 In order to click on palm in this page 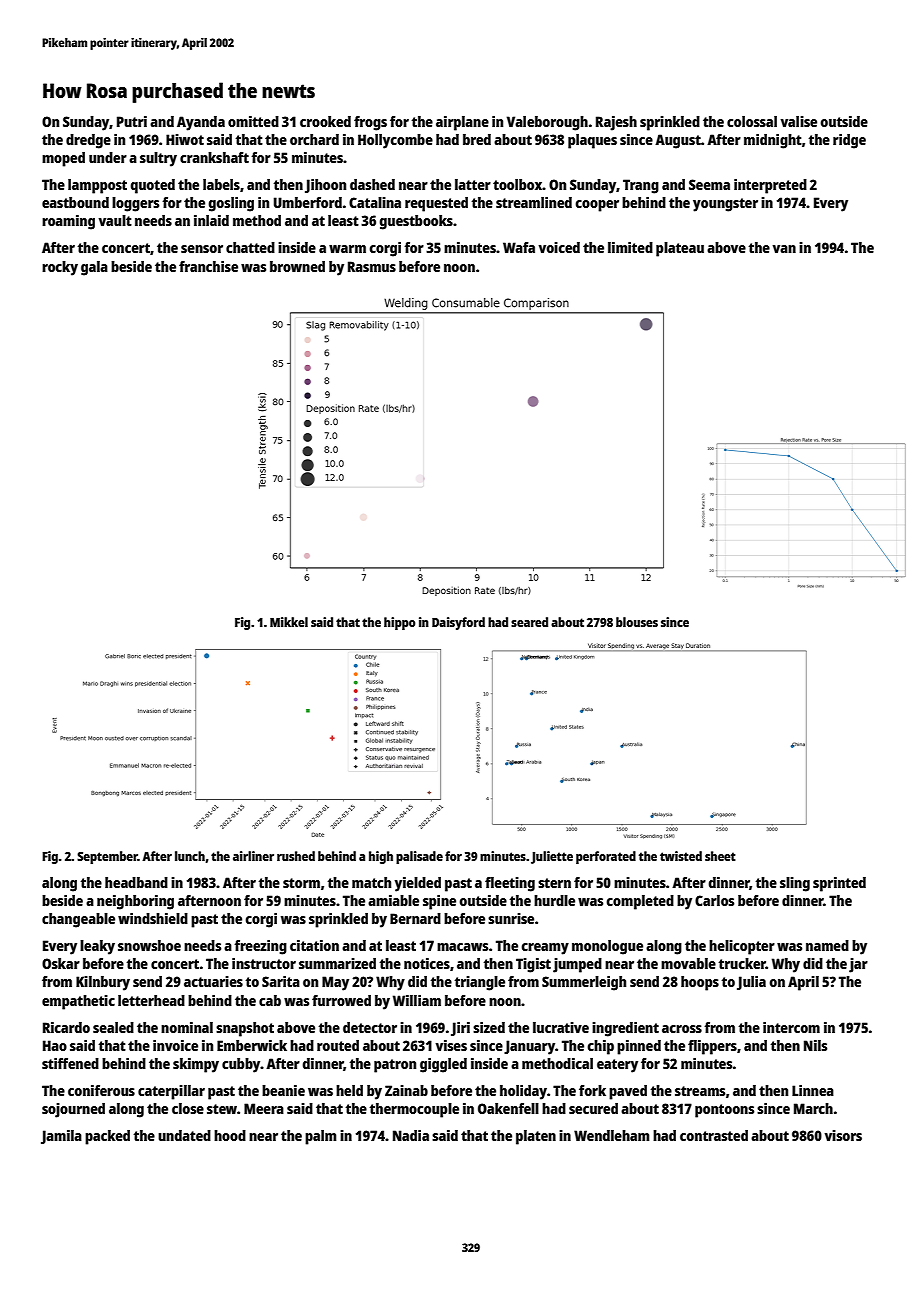, I will do `click(320, 1137)`.
